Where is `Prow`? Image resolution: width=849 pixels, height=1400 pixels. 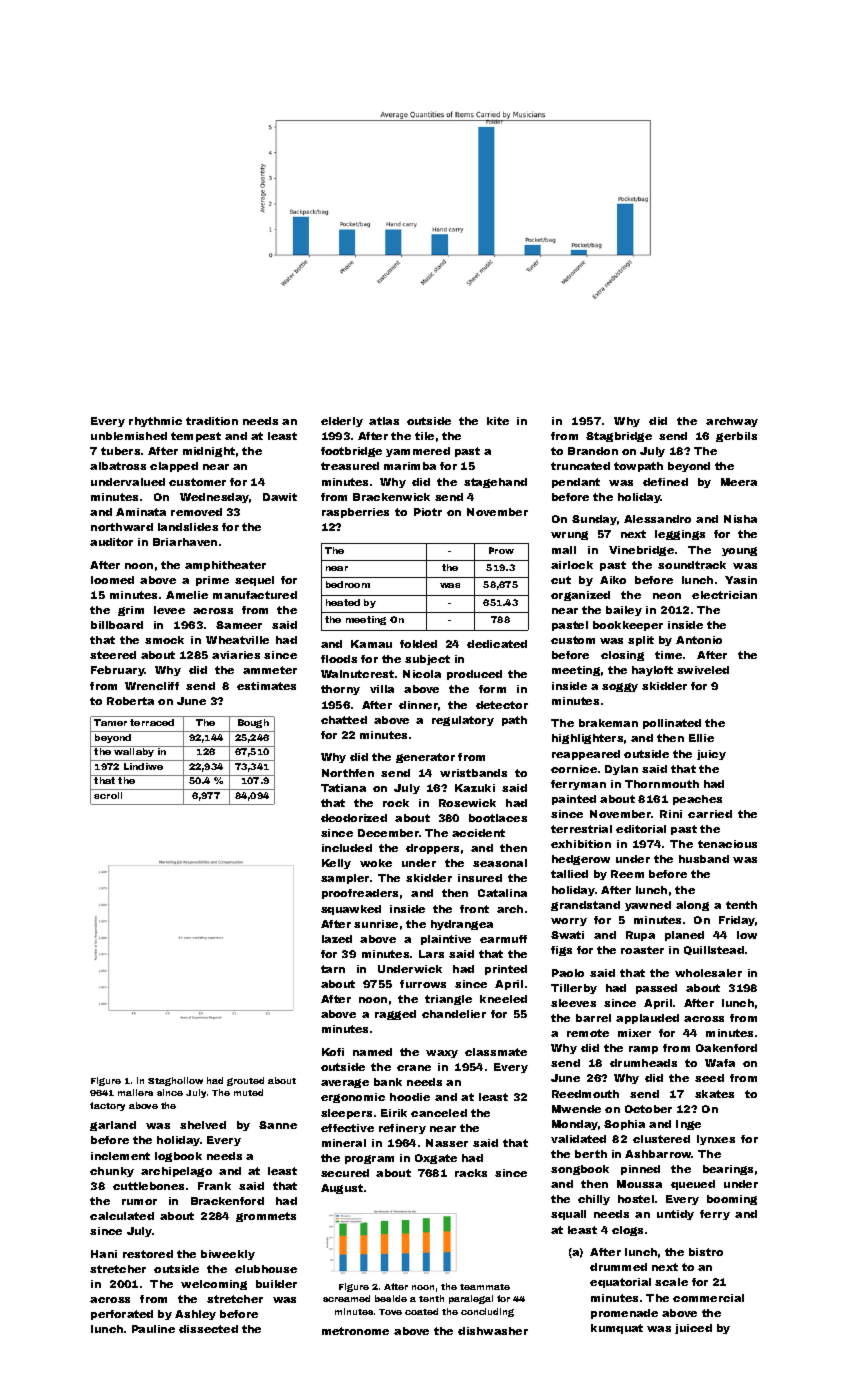 Prow is located at coordinates (501, 550).
